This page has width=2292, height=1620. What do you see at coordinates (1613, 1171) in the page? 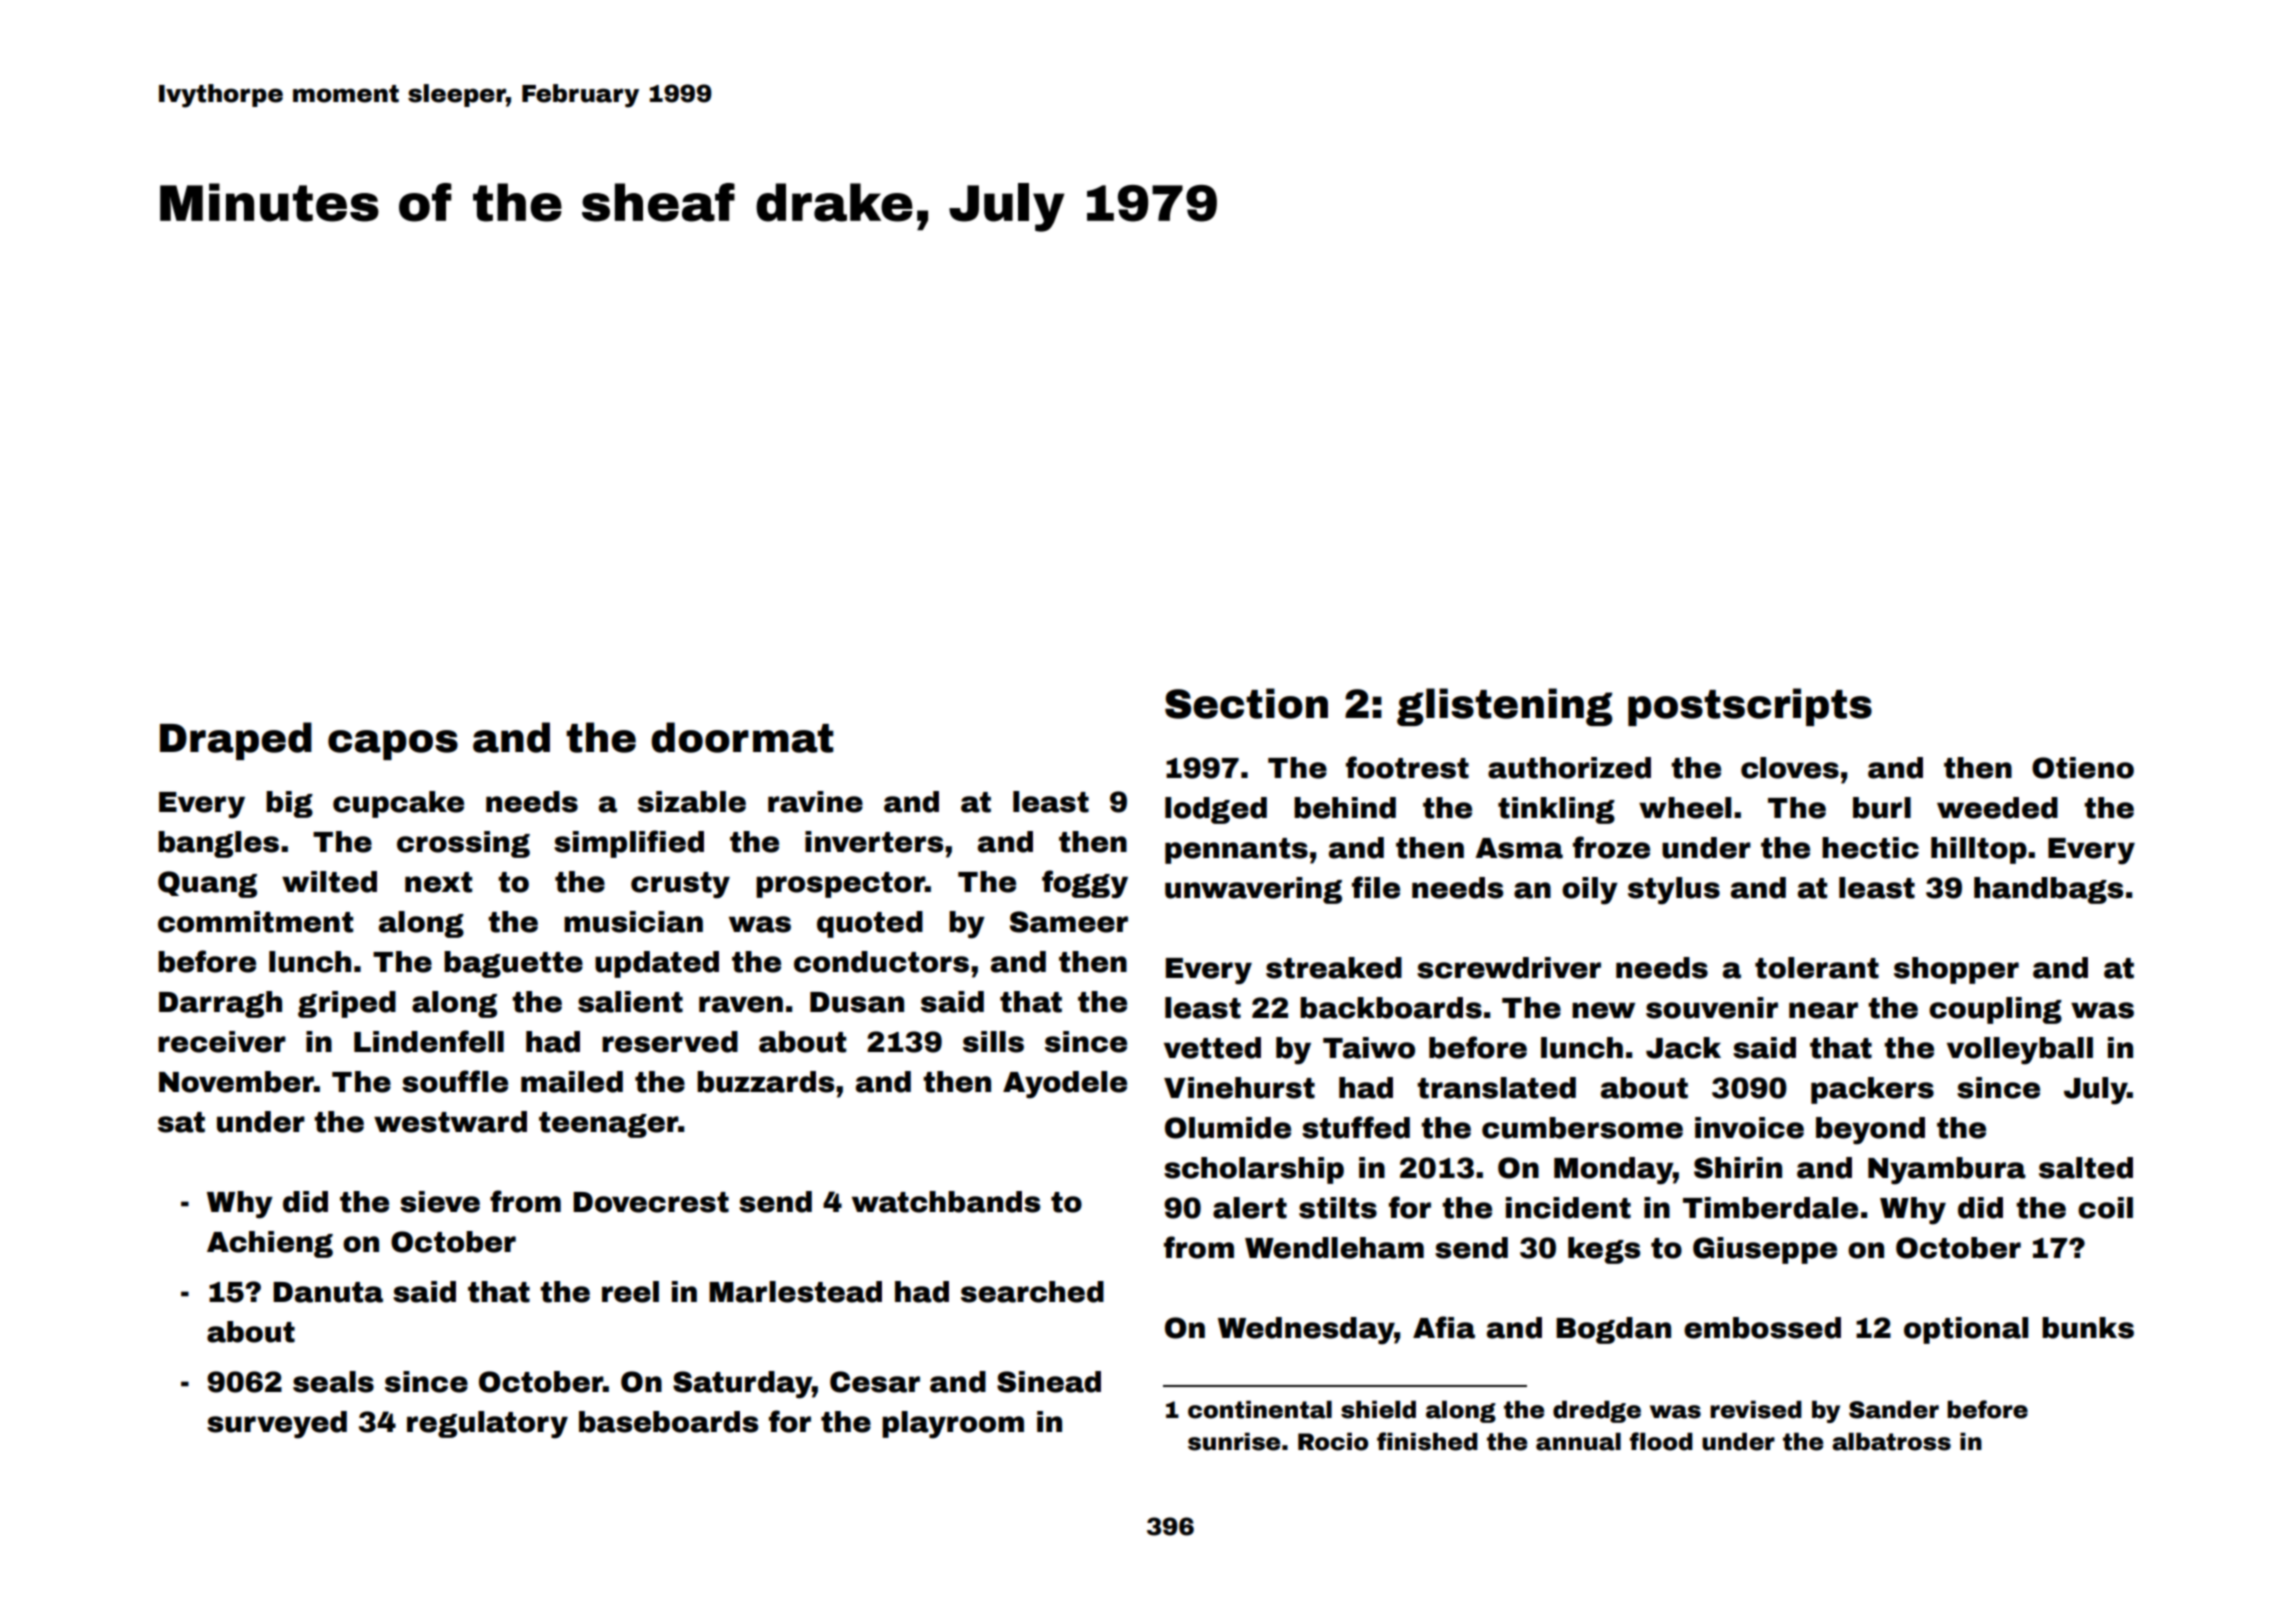
I see `Monday` at bounding box center [1613, 1171].
